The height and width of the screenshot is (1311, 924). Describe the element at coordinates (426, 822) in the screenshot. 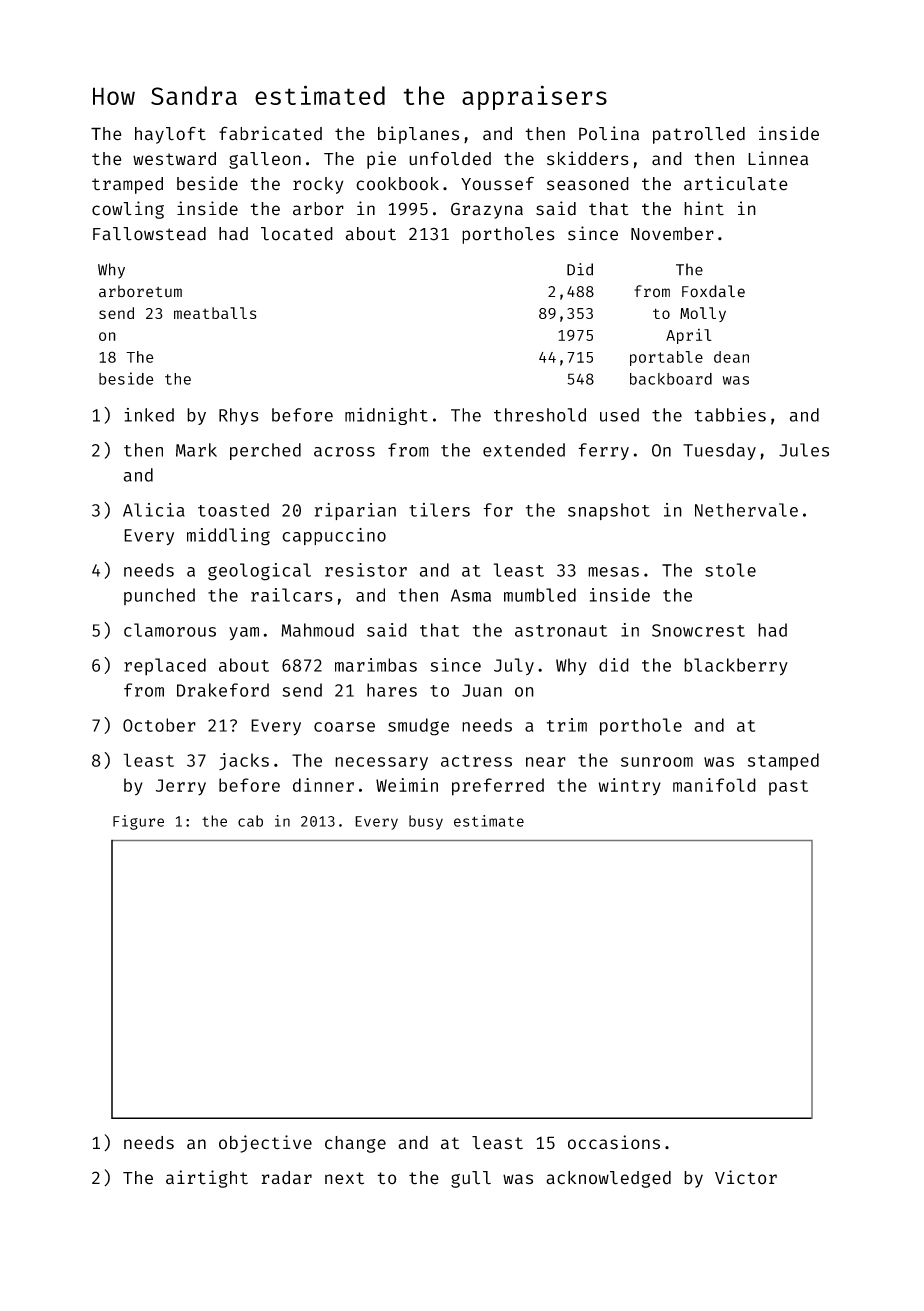

I see `busy` at that location.
